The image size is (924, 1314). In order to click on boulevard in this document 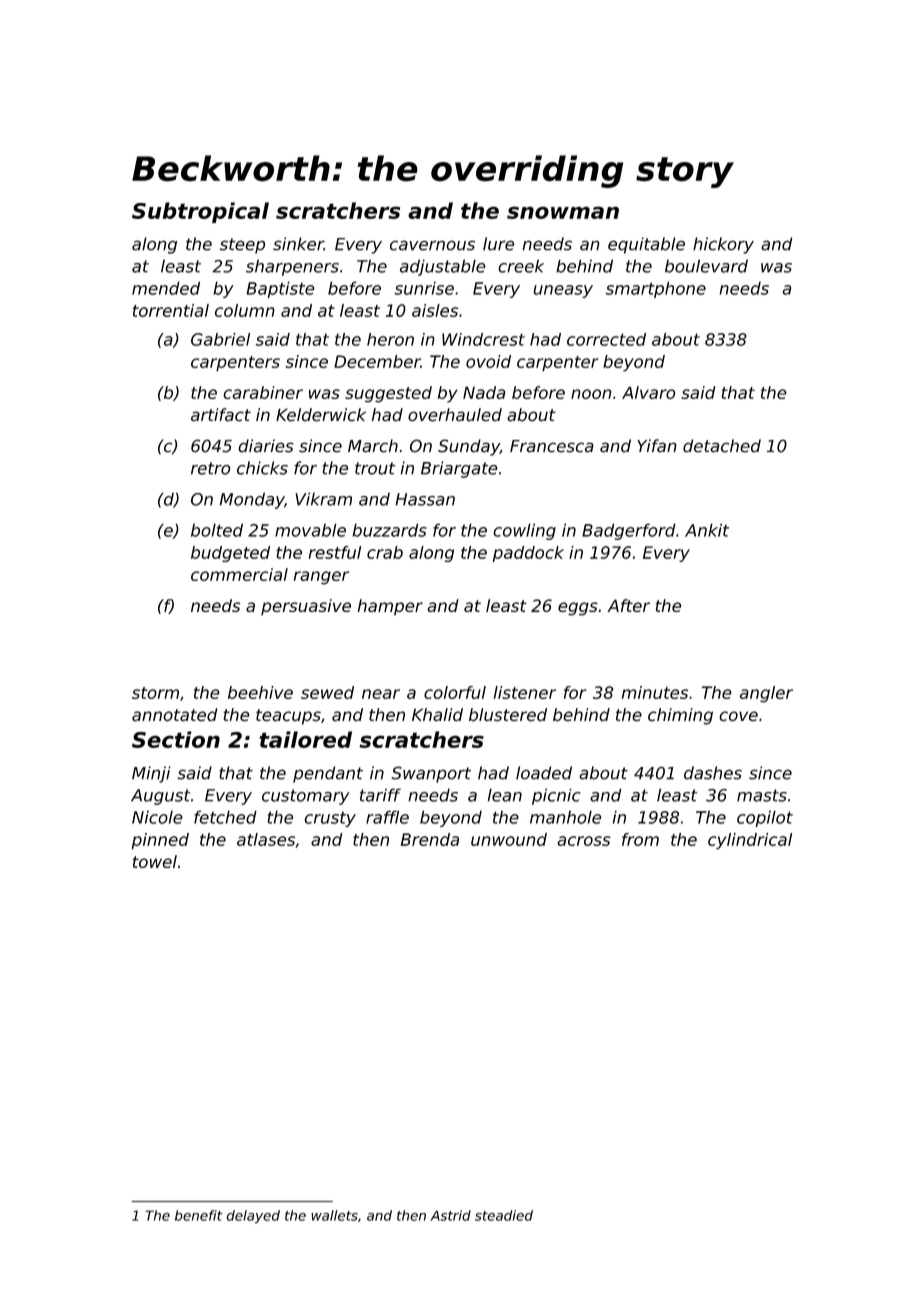, I will do `click(706, 266)`.
